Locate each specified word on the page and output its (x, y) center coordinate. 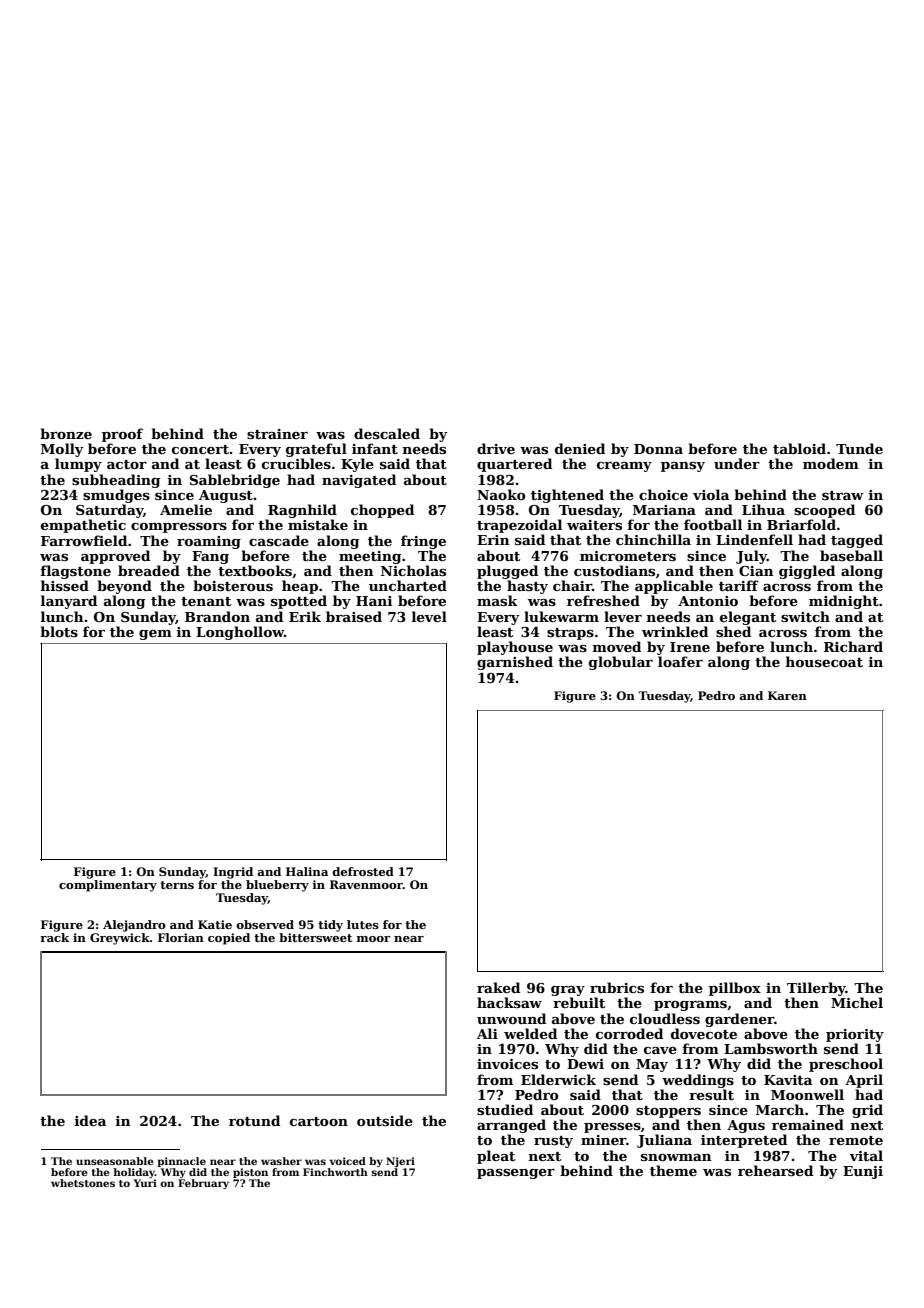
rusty (553, 1142)
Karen (787, 695)
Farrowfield (84, 540)
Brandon (217, 616)
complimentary (108, 886)
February (203, 1184)
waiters (594, 525)
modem (831, 463)
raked (498, 987)
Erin (493, 540)
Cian (756, 571)
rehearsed (775, 1170)
